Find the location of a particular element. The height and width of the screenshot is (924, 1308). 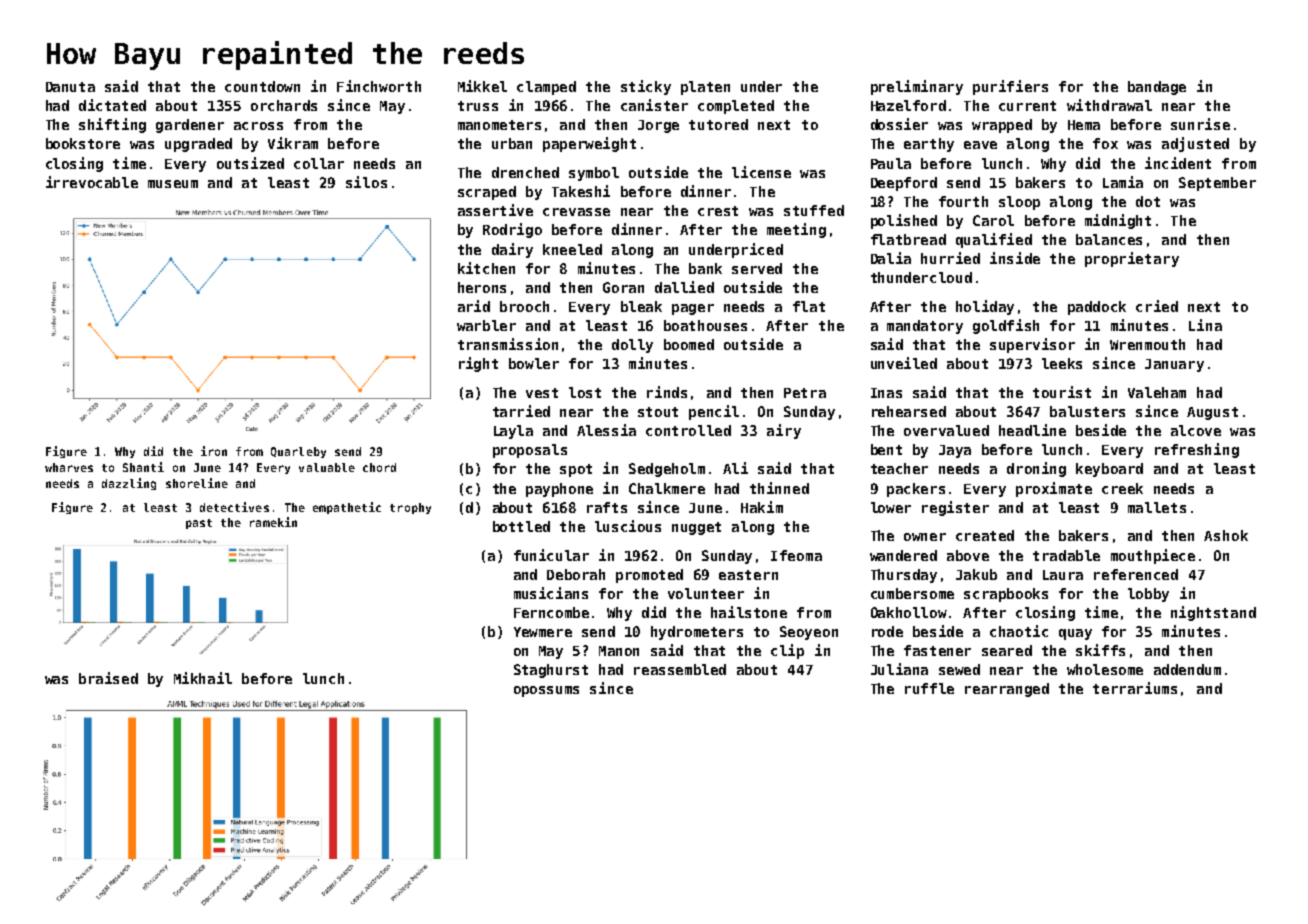

Wrenmouth is located at coordinates (1147, 344).
